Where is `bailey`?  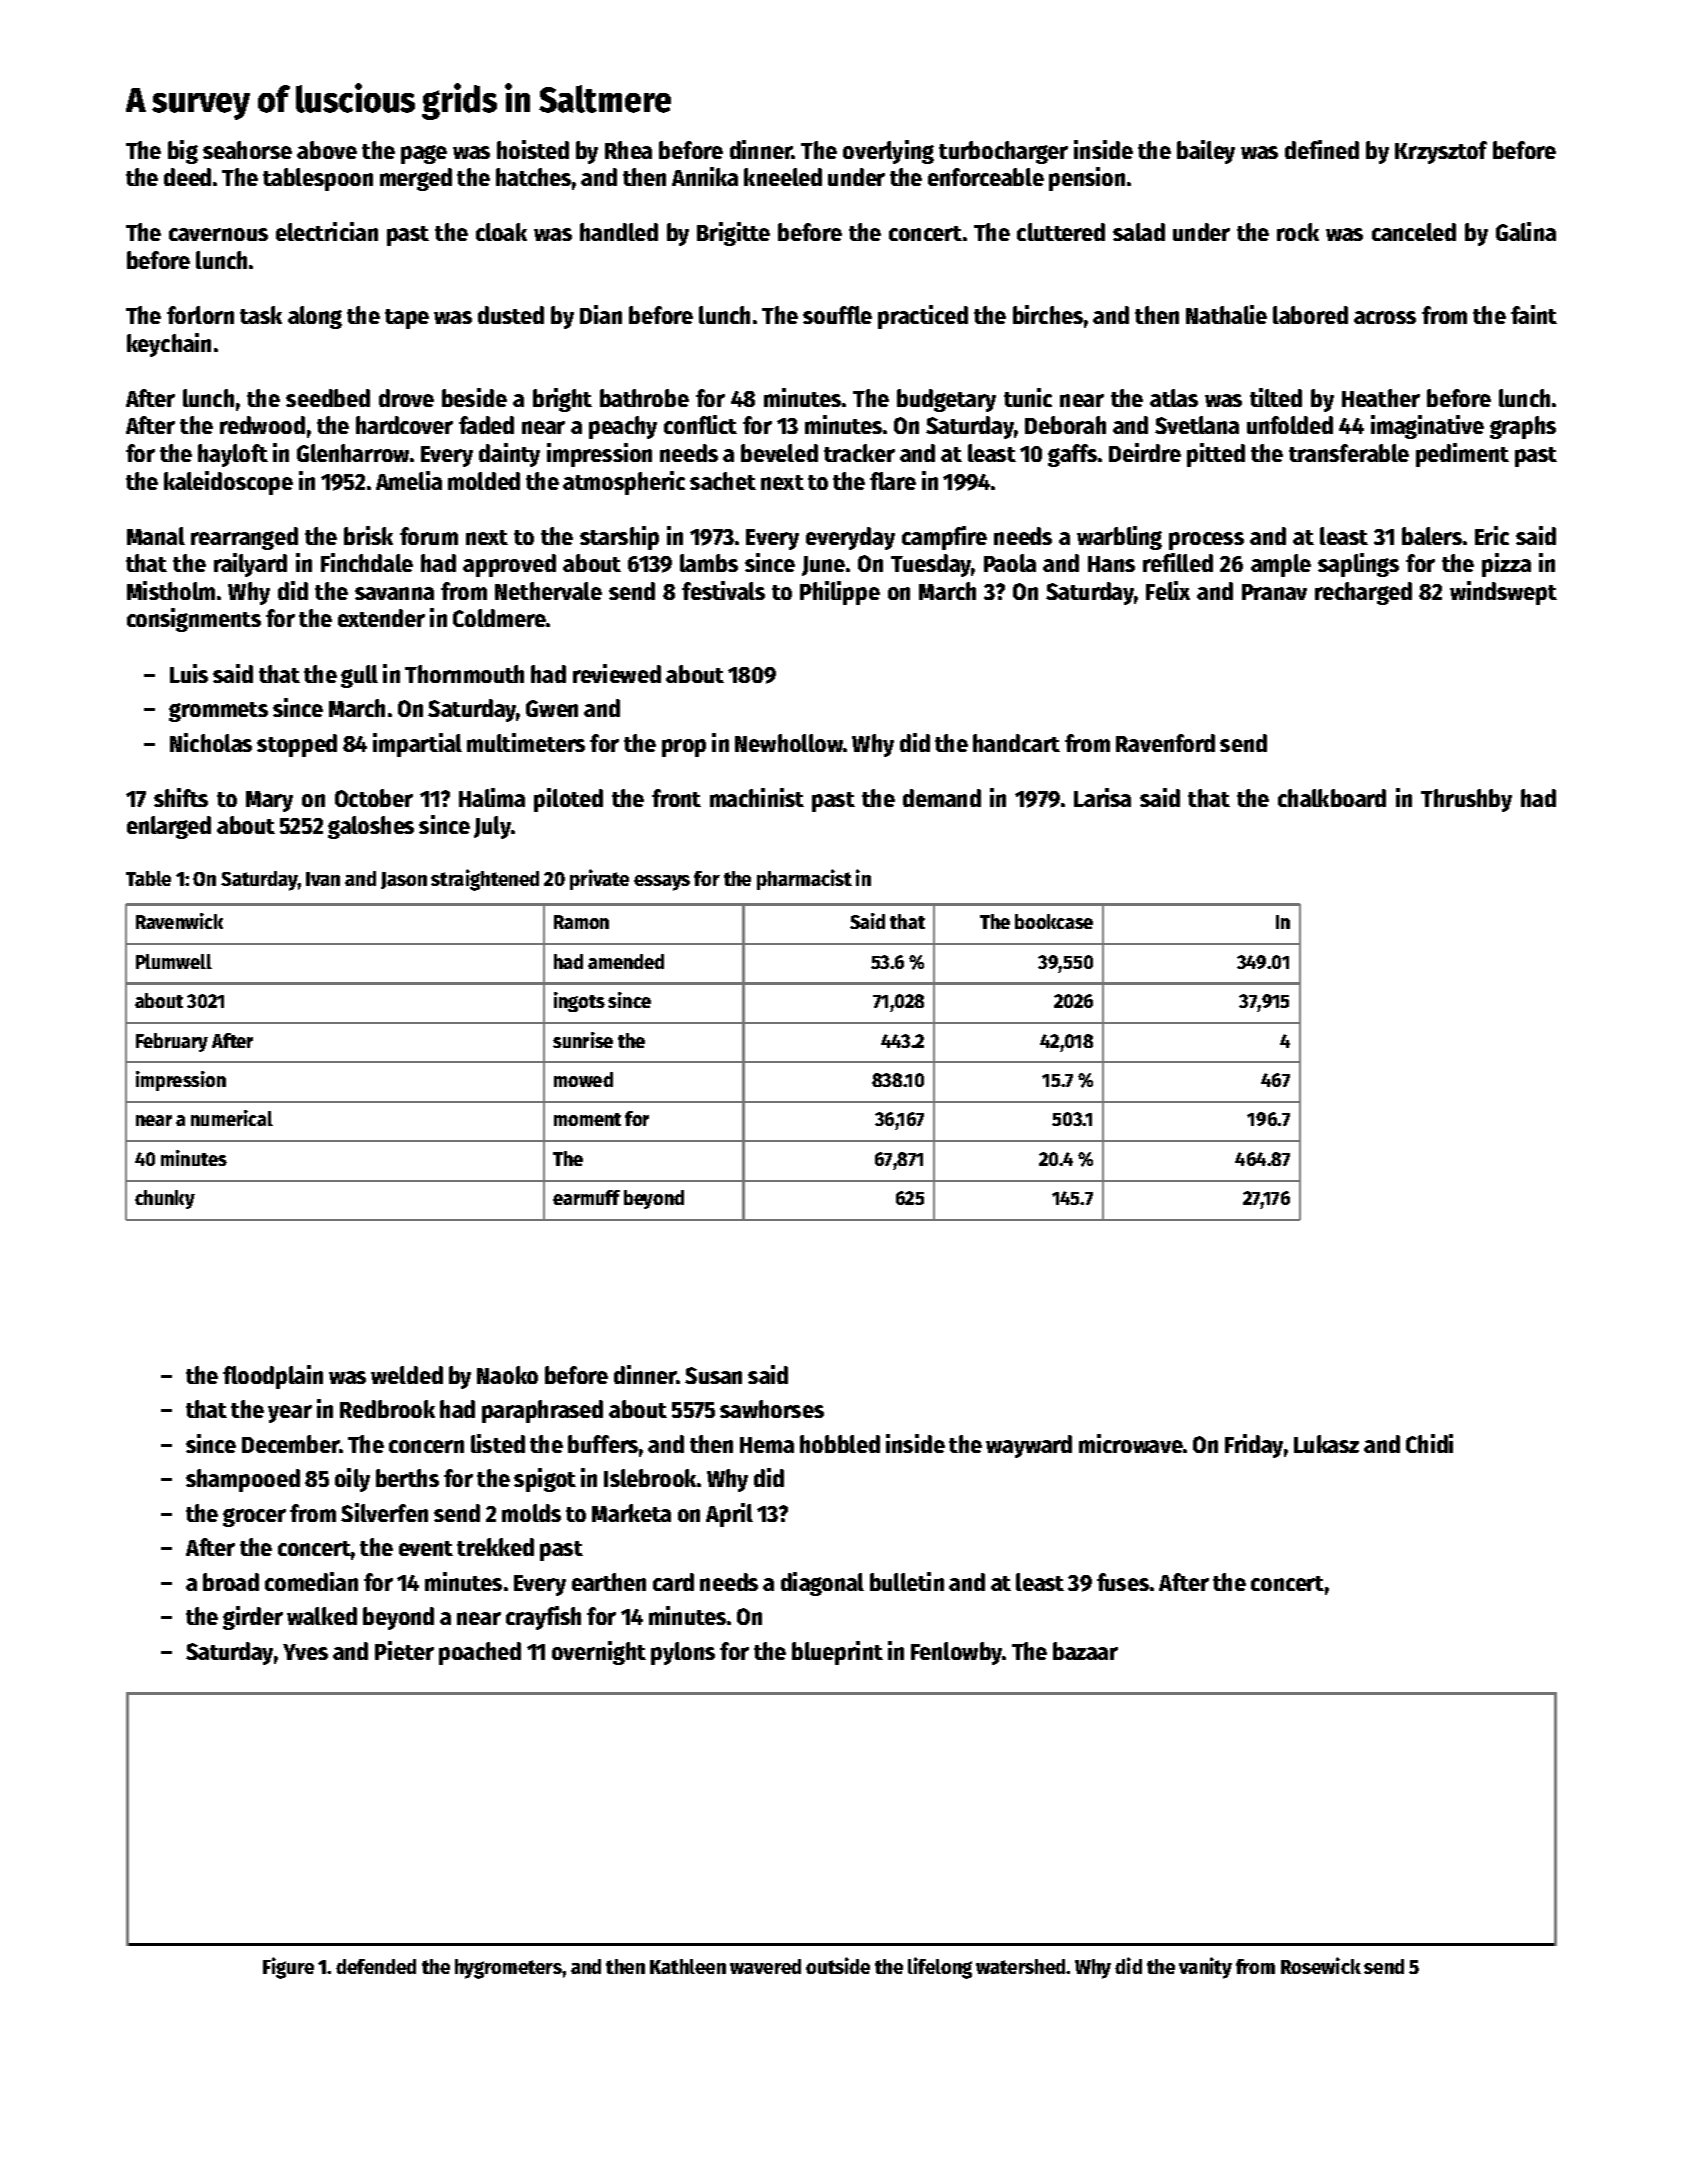 bailey is located at coordinates (1206, 152).
